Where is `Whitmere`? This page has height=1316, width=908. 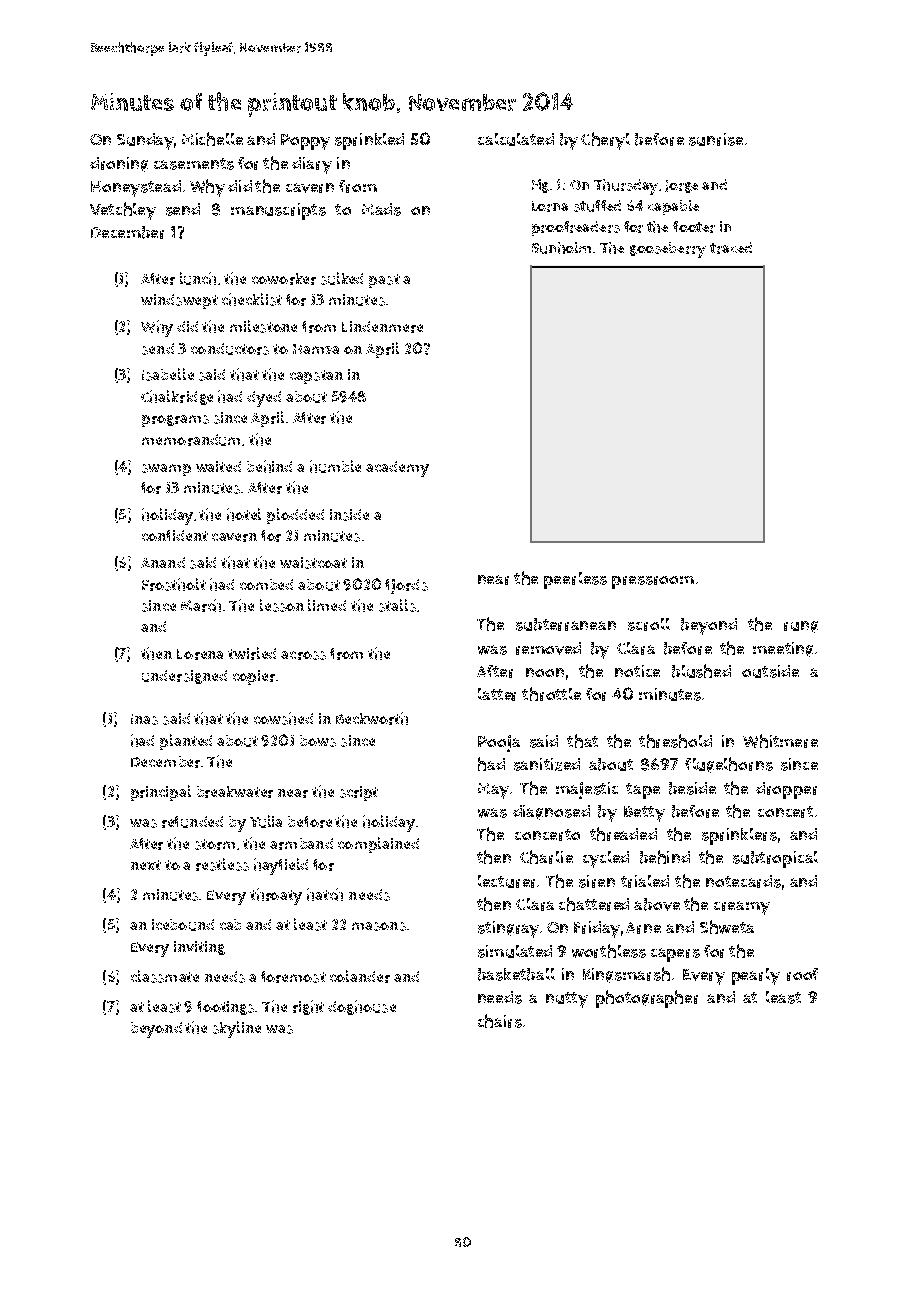 Whitmere is located at coordinates (780, 741).
